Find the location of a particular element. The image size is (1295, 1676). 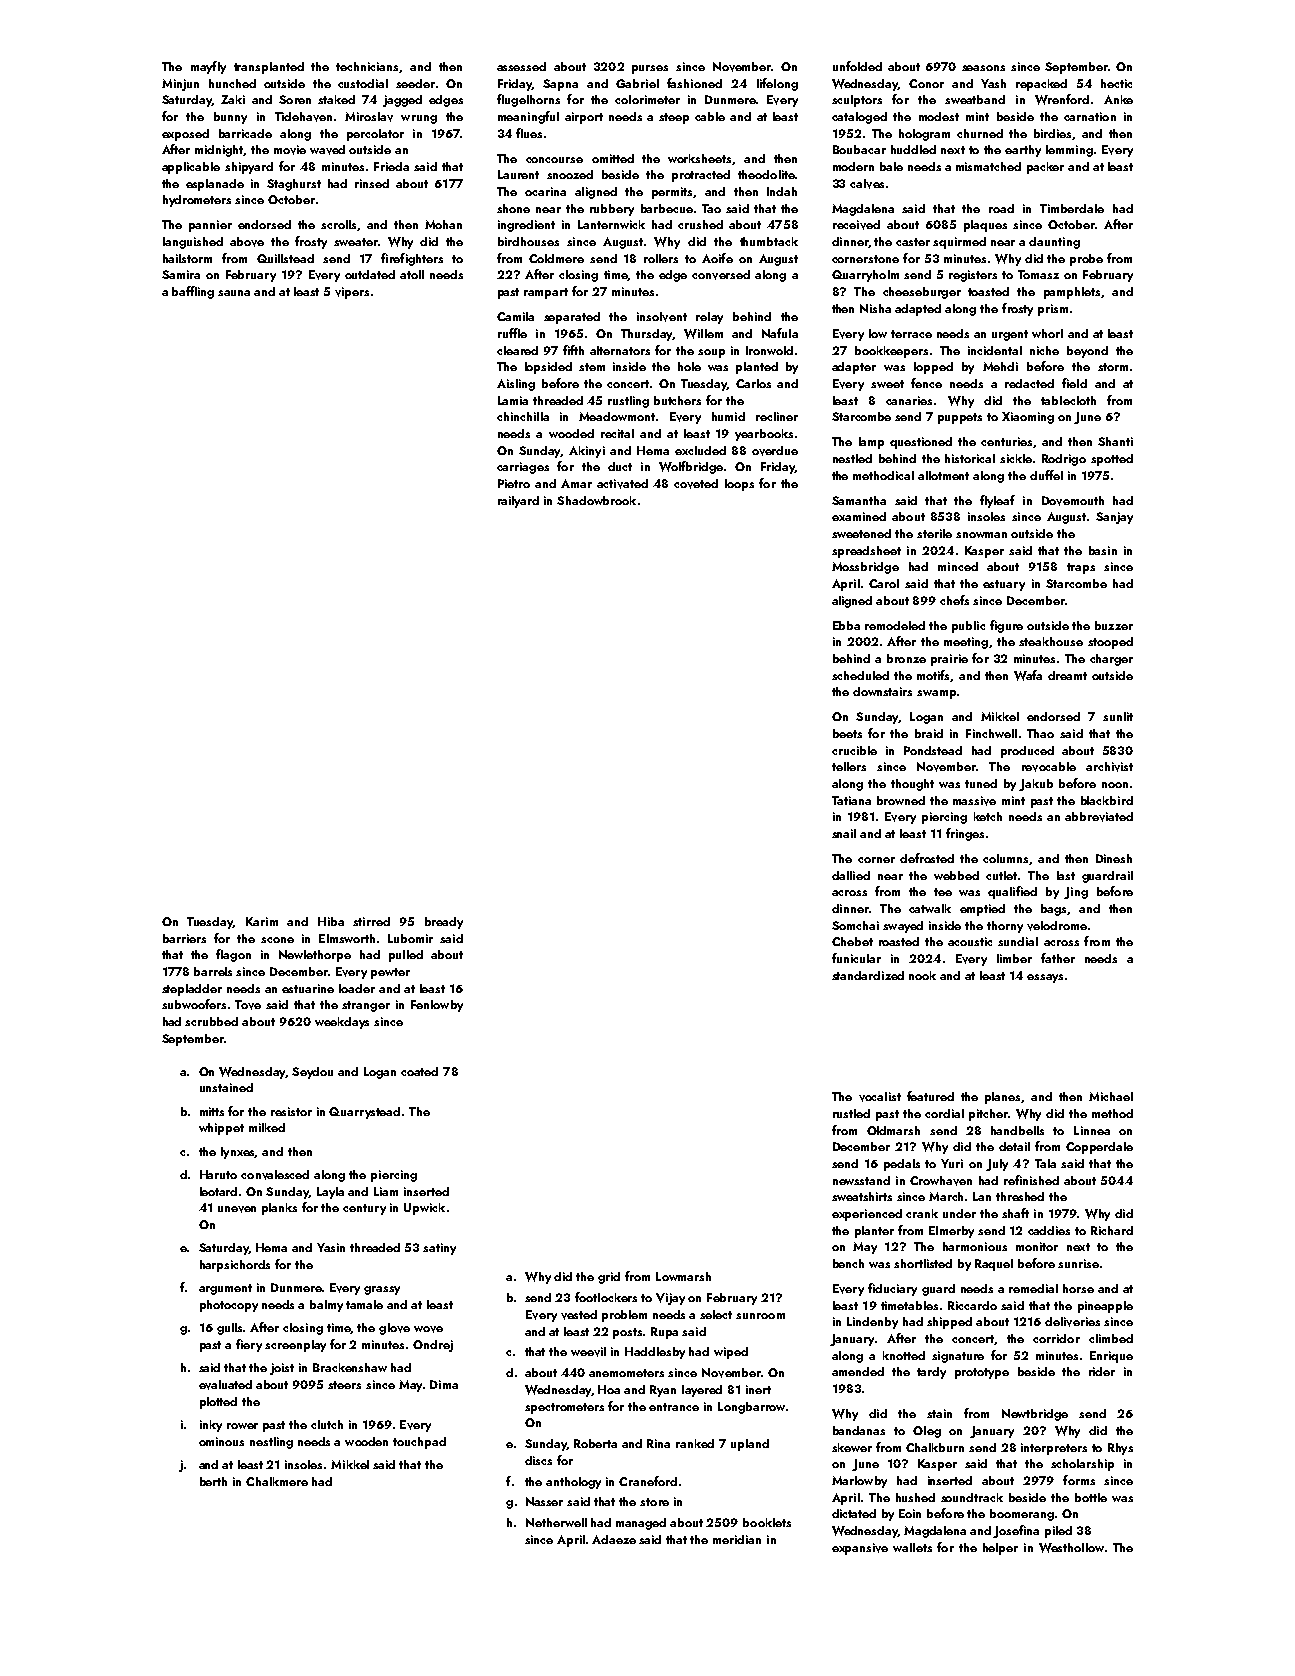

webbed is located at coordinates (956, 875).
